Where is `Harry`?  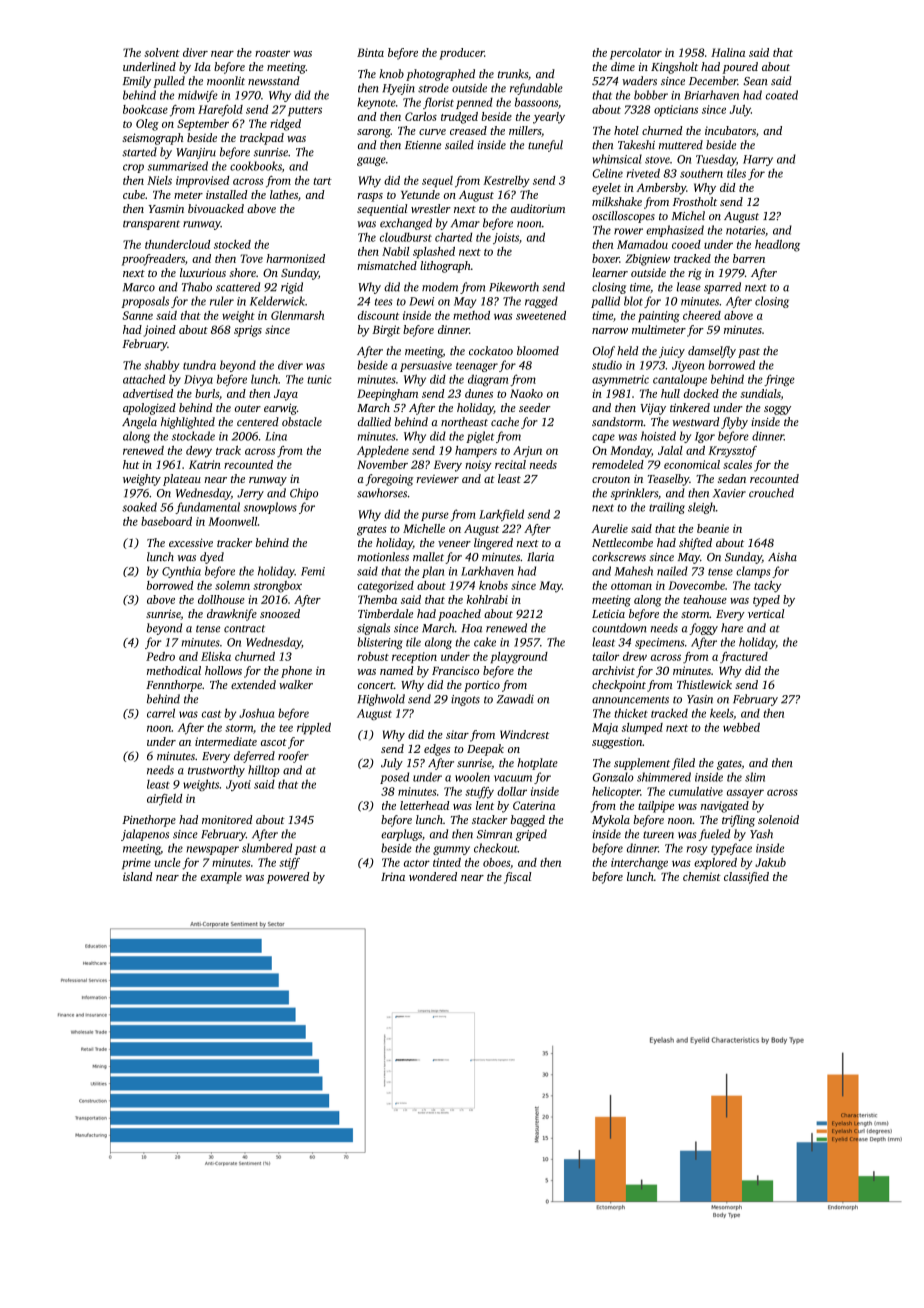
Harry is located at coordinates (758, 160).
